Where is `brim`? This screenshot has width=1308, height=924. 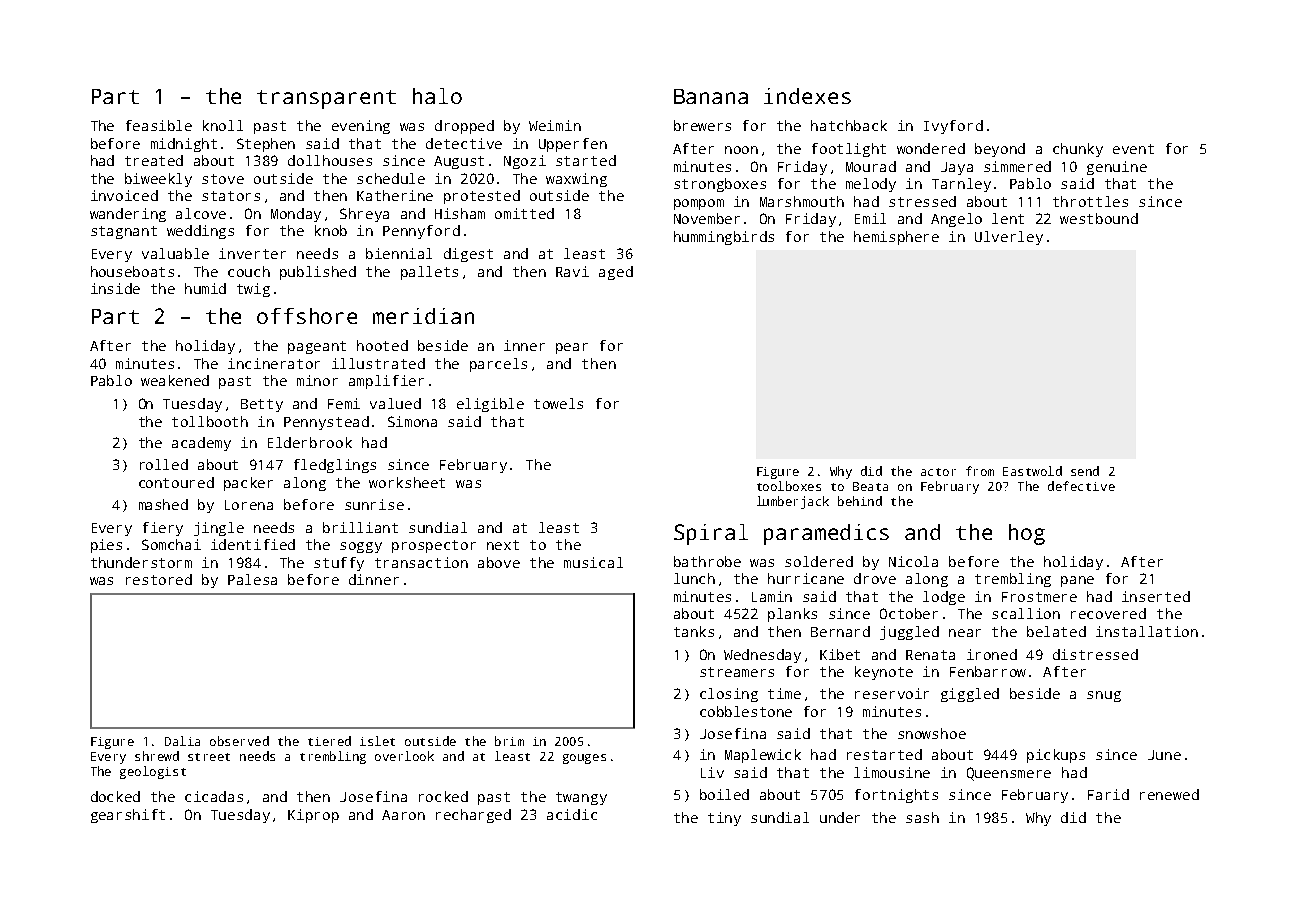
brim is located at coordinates (509, 741).
